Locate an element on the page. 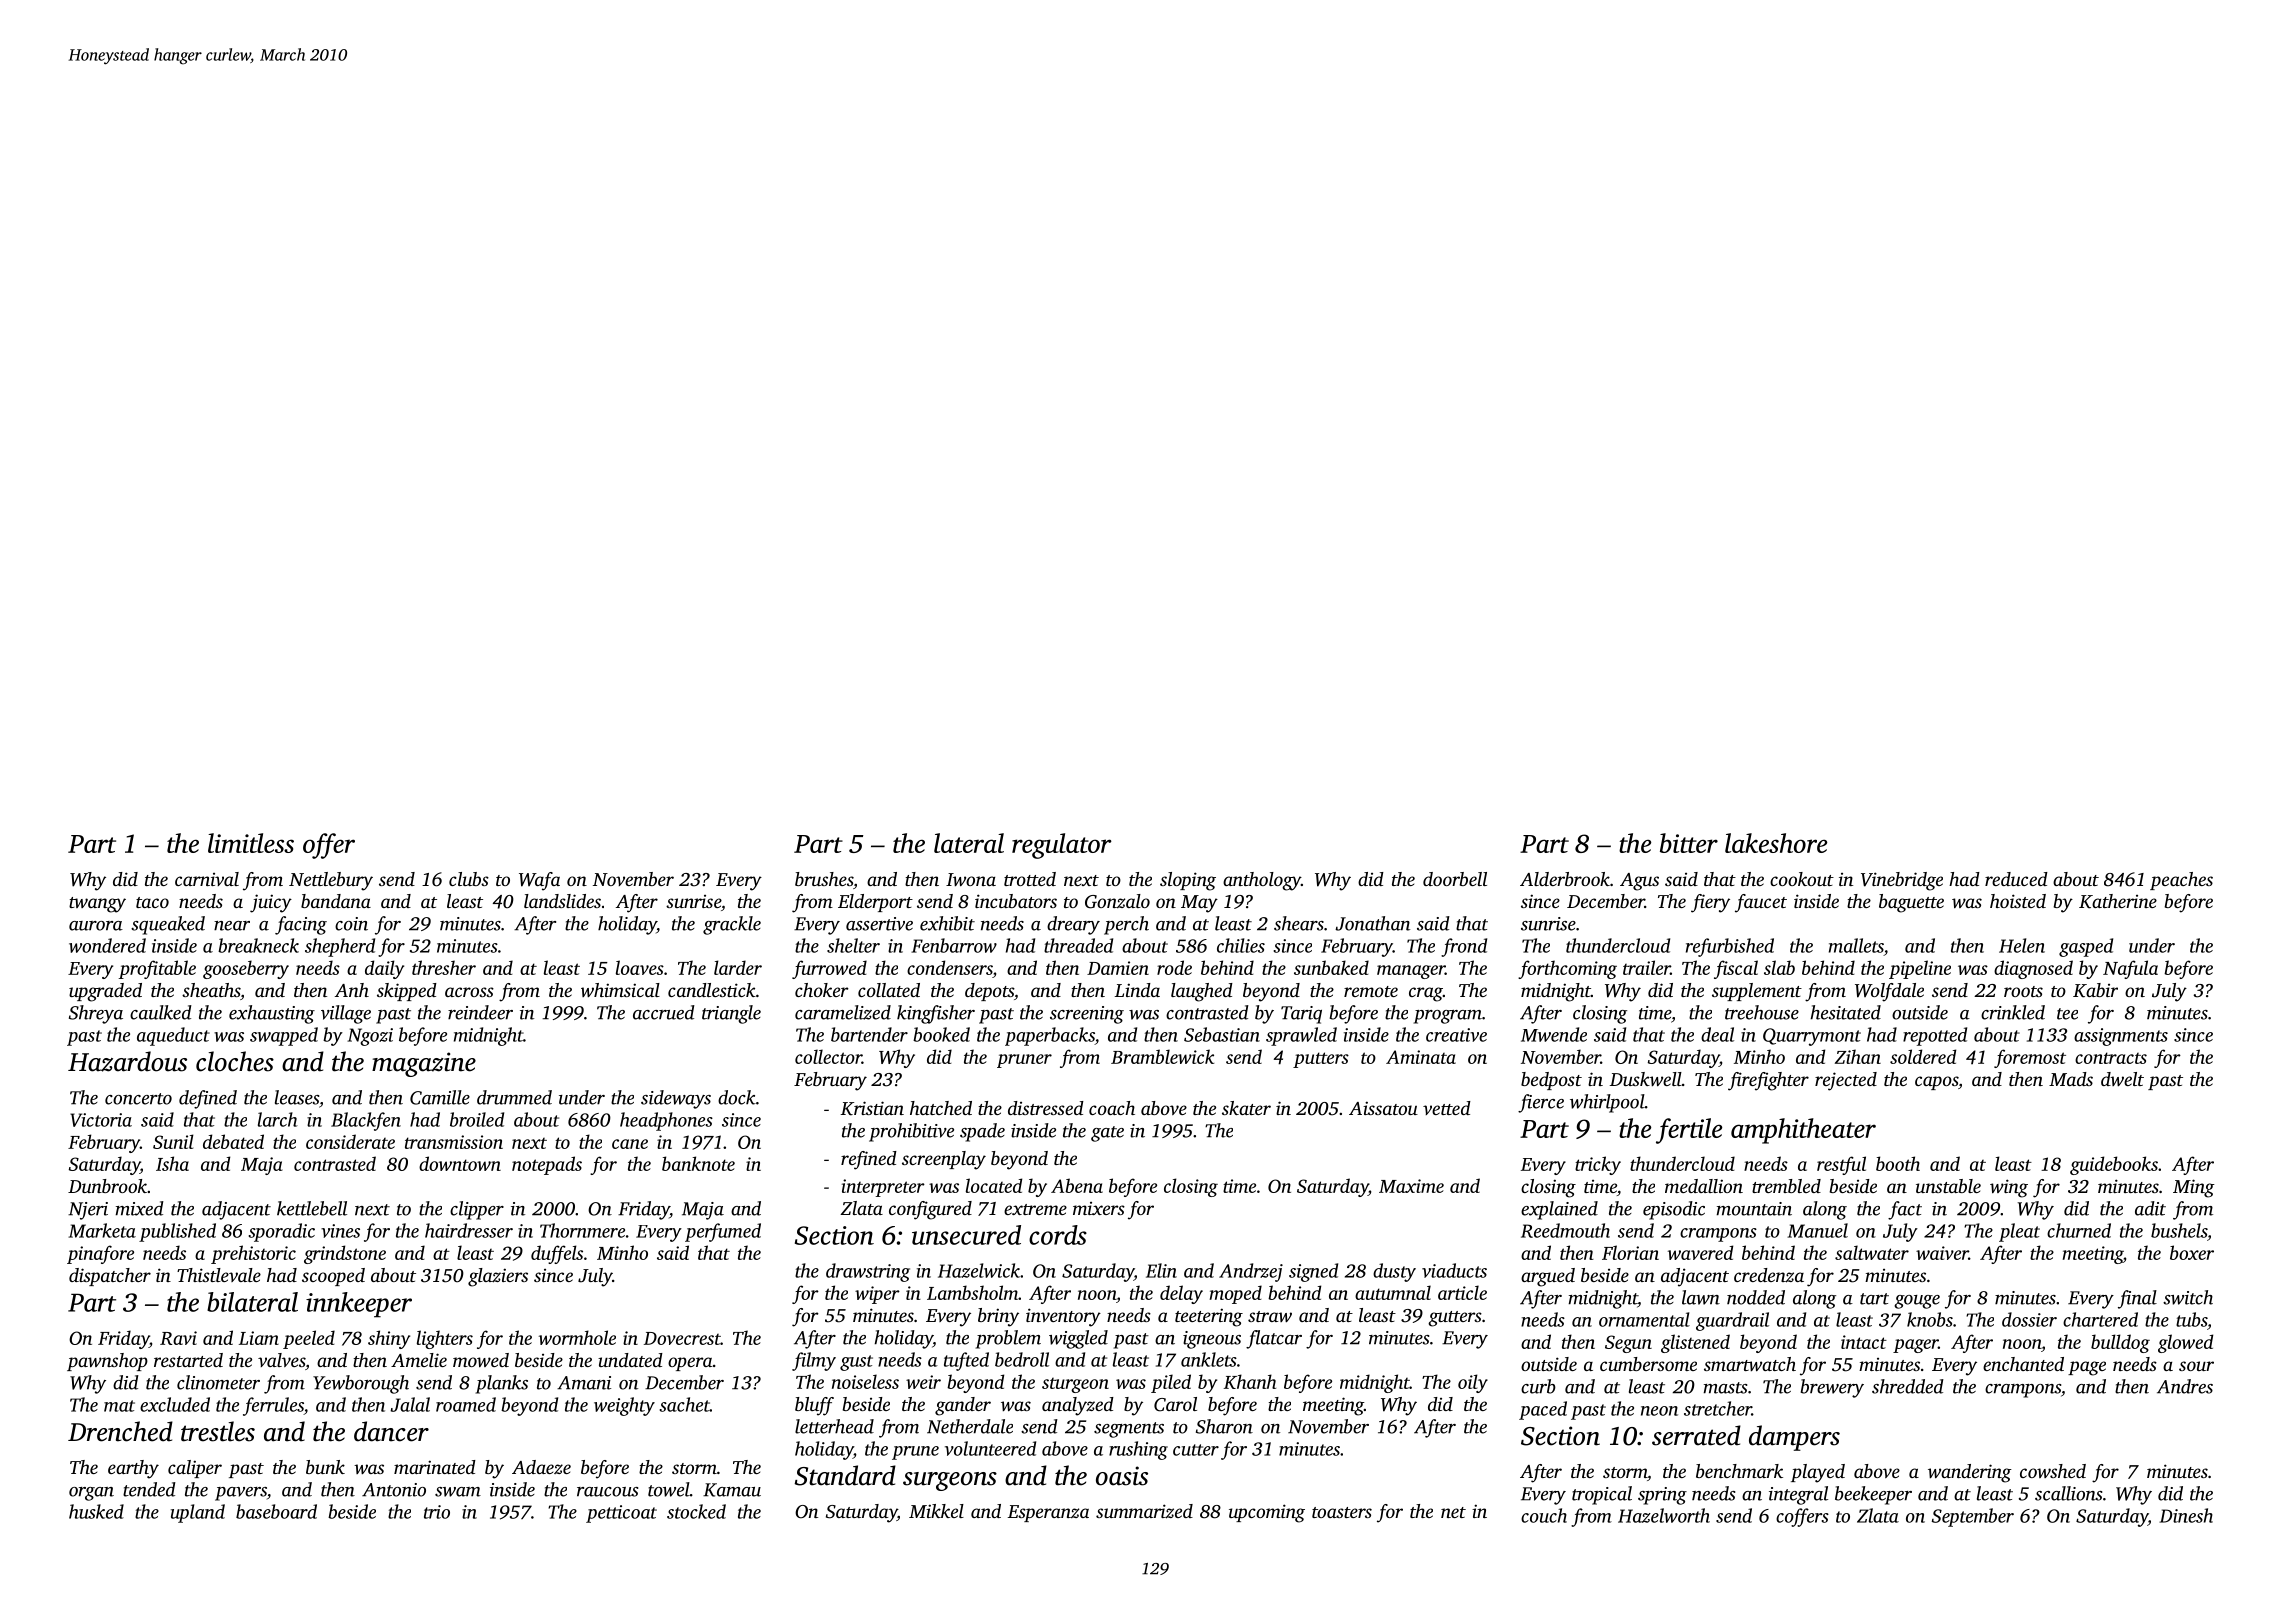 This document has height=1614, width=2282. guidebooks is located at coordinates (2114, 1165).
